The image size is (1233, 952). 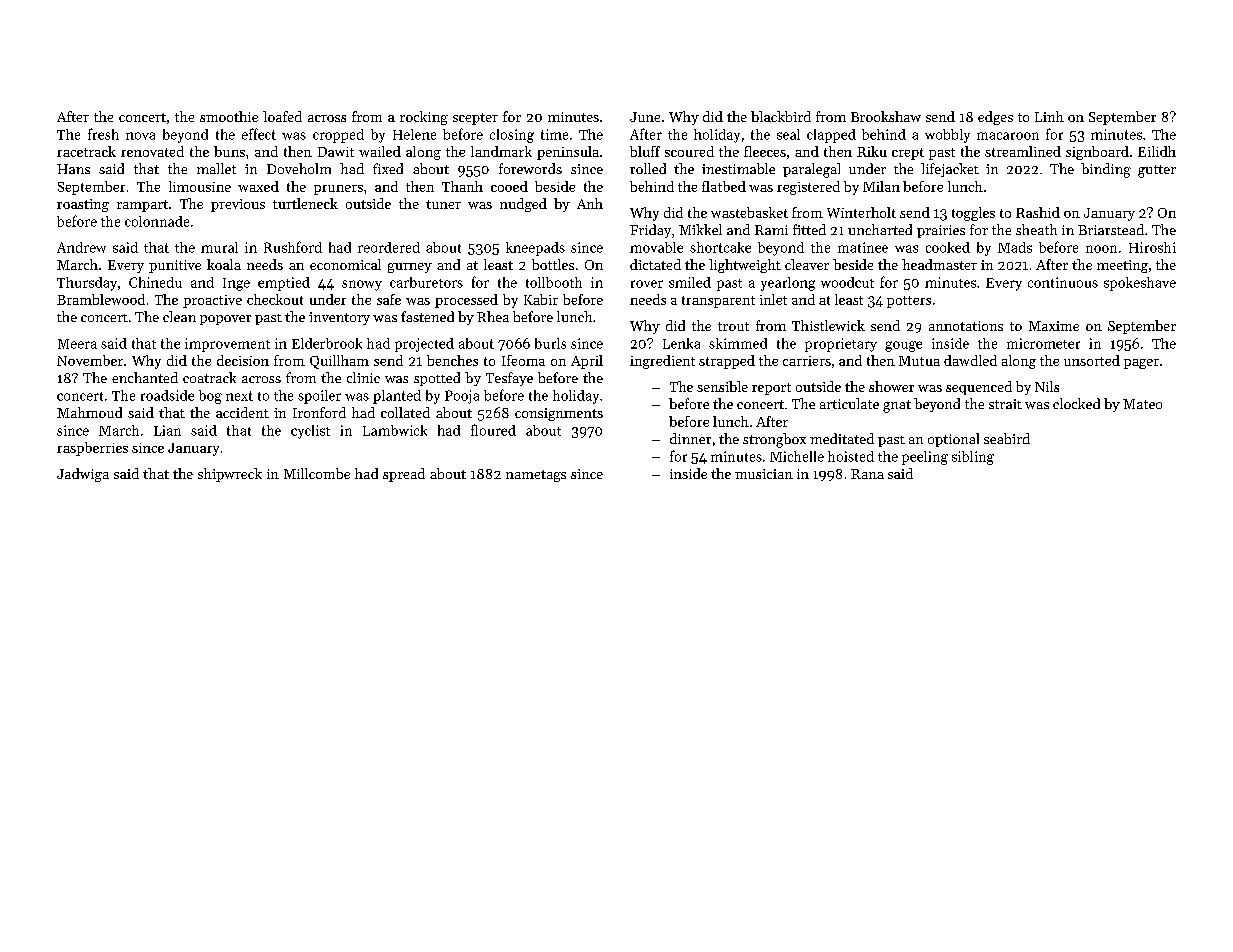 I want to click on annotations, so click(x=966, y=326).
